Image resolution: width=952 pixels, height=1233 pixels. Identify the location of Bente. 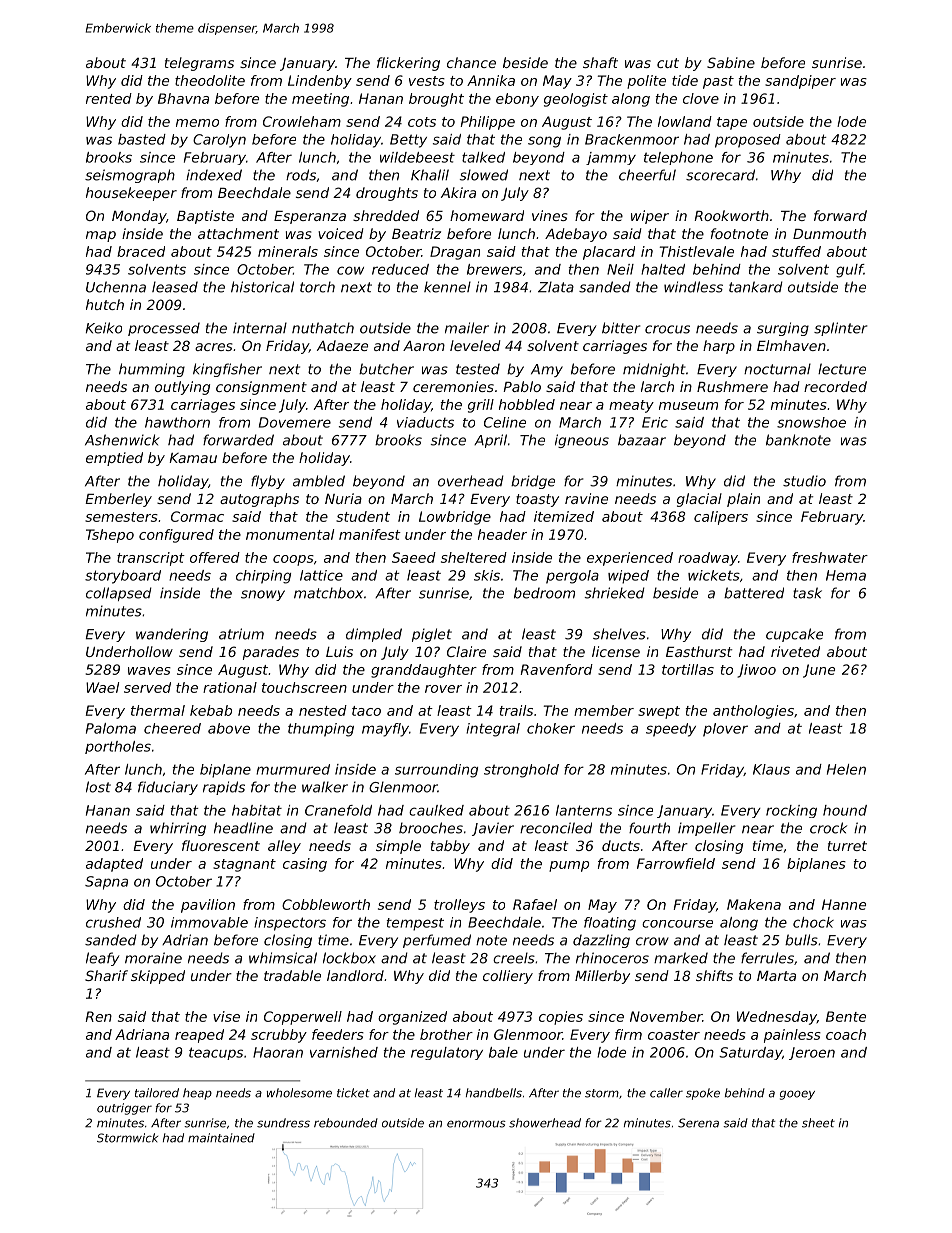
(846, 1016).
